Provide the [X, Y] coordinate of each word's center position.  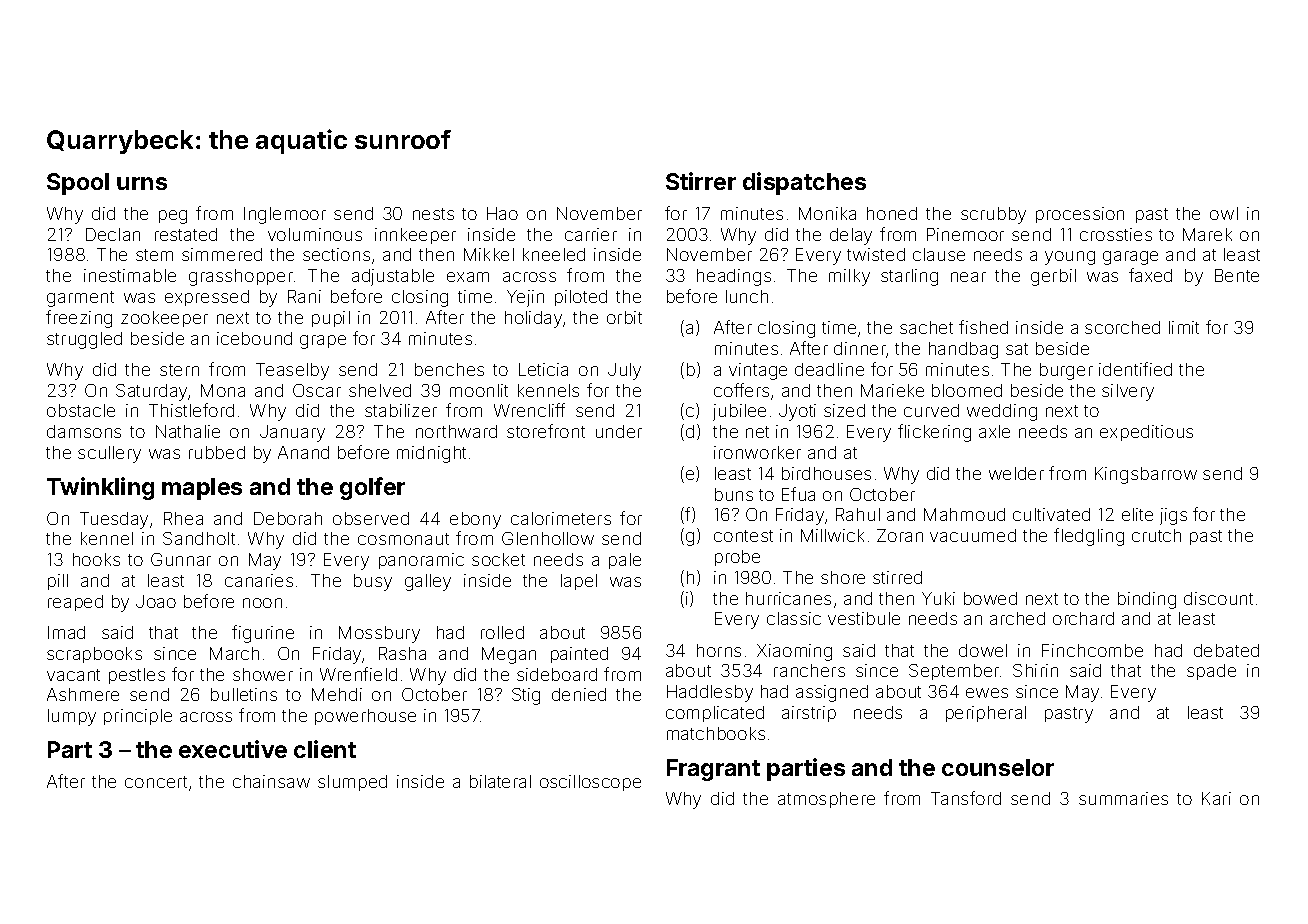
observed [371, 518]
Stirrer [701, 181]
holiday [533, 319]
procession [1080, 215]
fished [983, 327]
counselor [998, 767]
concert [156, 782]
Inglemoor [285, 215]
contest [743, 536]
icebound [254, 338]
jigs [1173, 516]
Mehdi [337, 694]
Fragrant [713, 770]
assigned [832, 693]
